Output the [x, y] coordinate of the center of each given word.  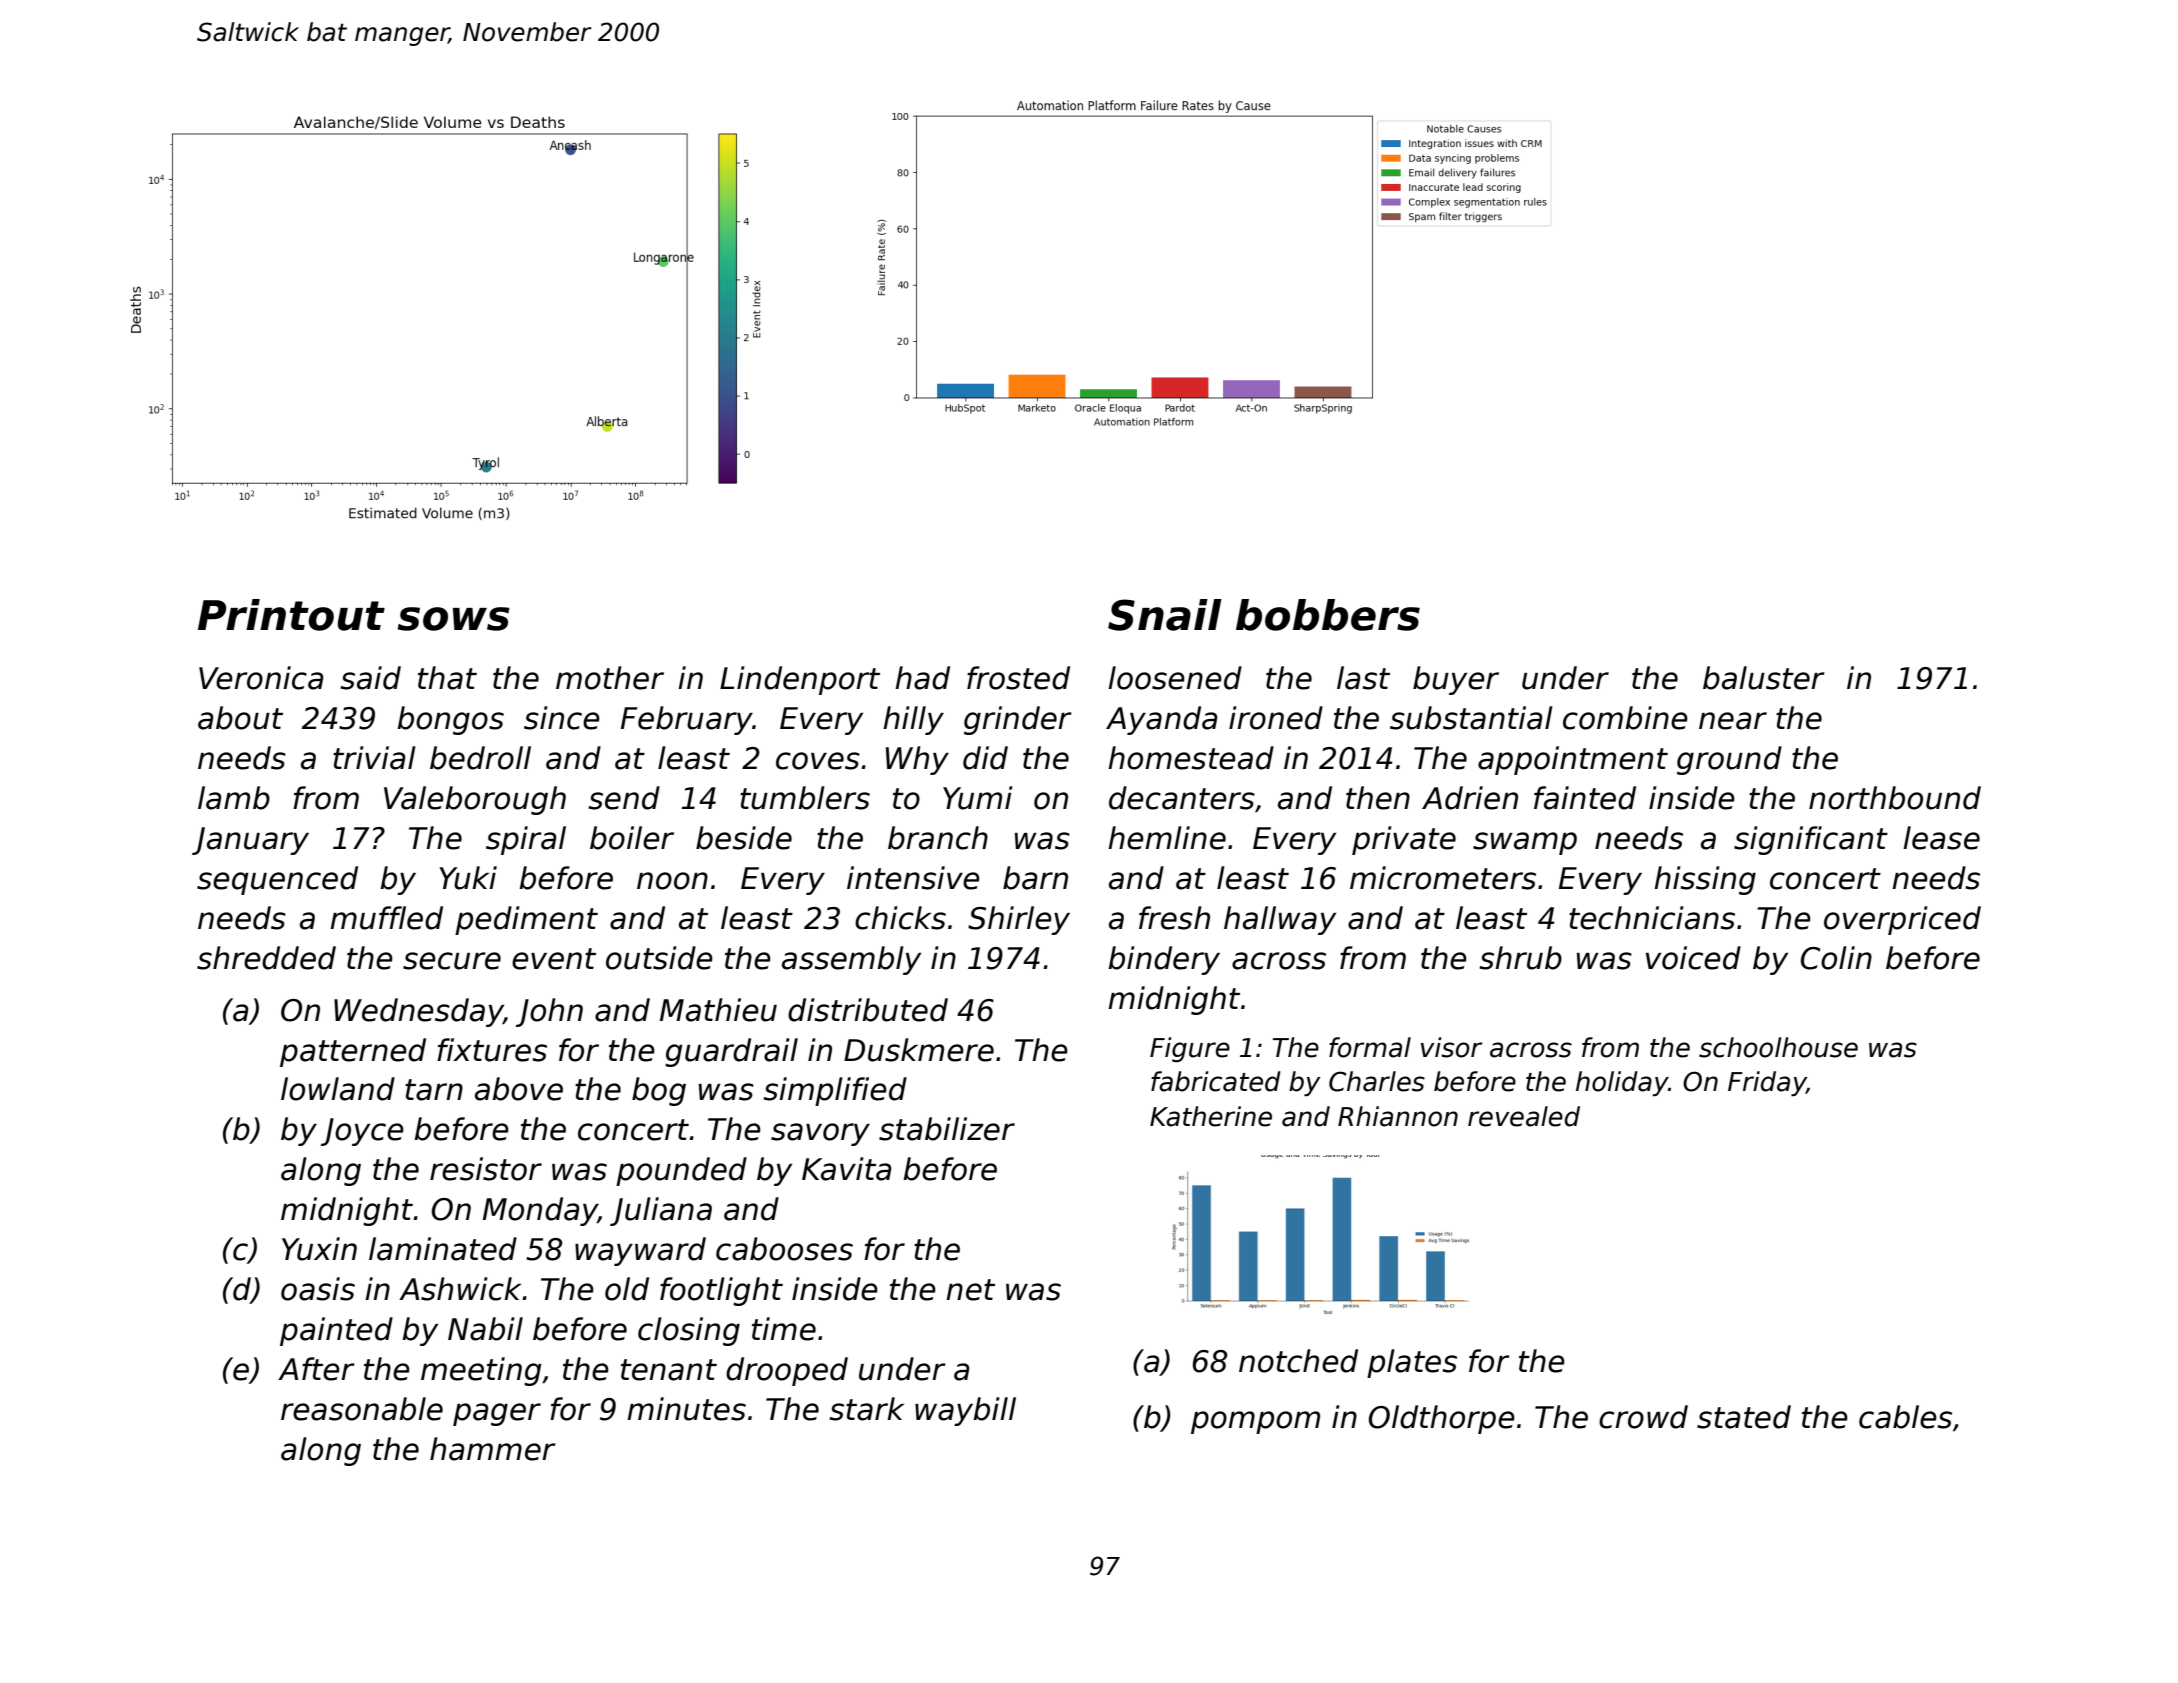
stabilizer [947, 1129]
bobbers [1328, 615]
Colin [1836, 958]
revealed [1524, 1116]
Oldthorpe [1442, 1419]
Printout [291, 615]
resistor [486, 1169]
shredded [266, 958]
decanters [1182, 798]
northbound [1895, 798]
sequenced [277, 880]
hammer [492, 1449]
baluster [1763, 678]
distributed [868, 1010]
